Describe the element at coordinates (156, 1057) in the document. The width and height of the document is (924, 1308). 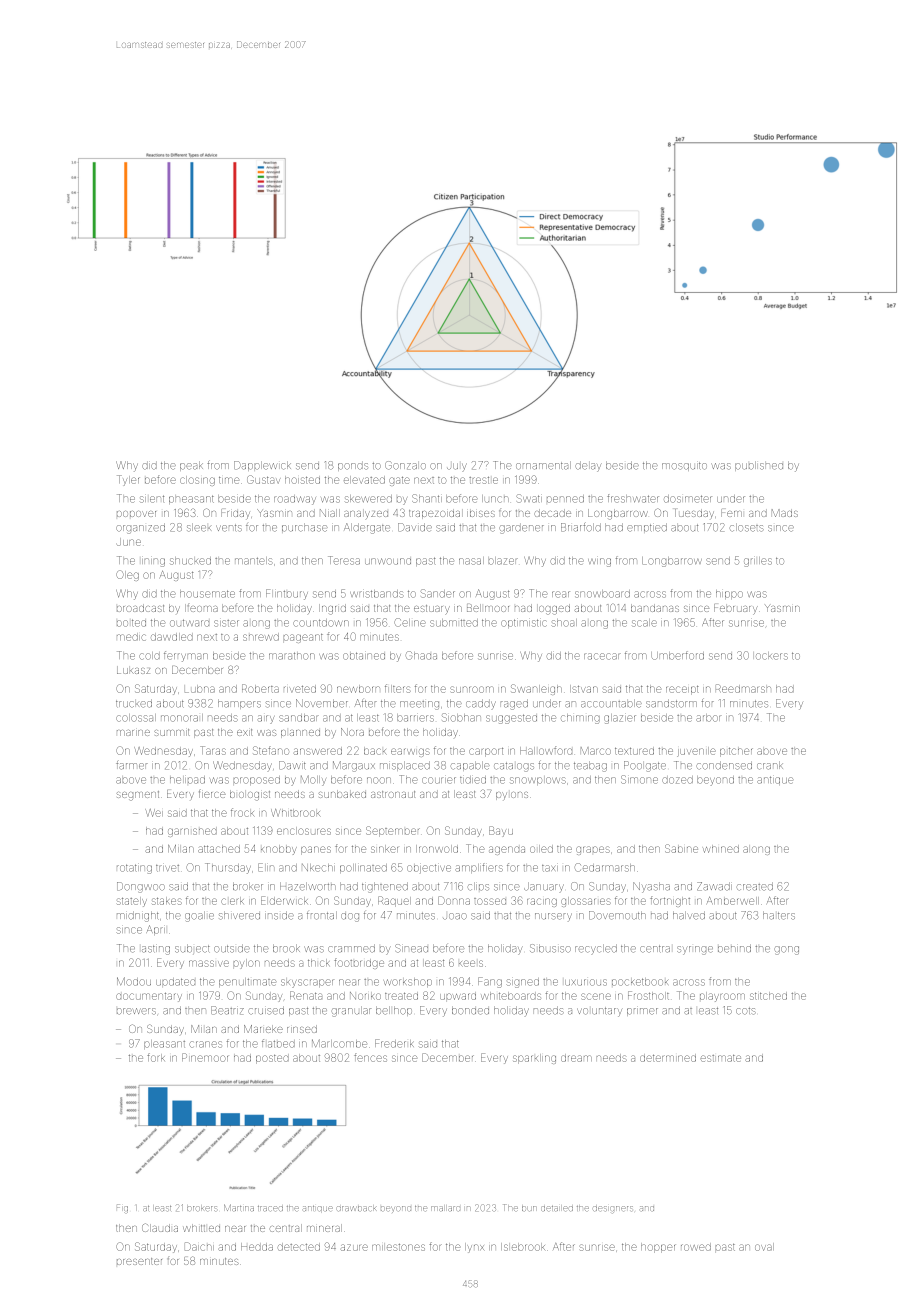
I see `fork` at that location.
